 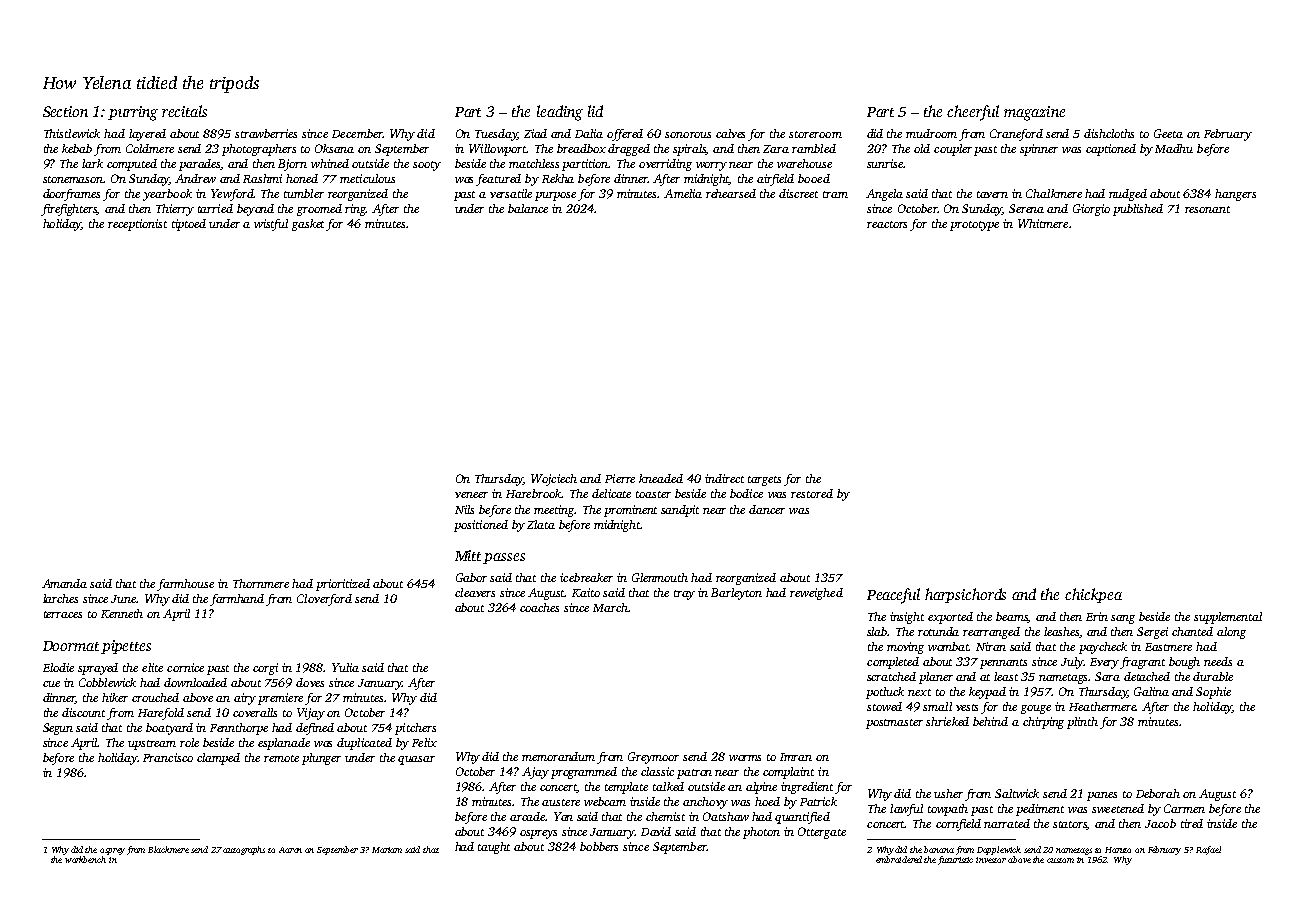 What do you see at coordinates (255, 712) in the image?
I see `coveralls` at bounding box center [255, 712].
